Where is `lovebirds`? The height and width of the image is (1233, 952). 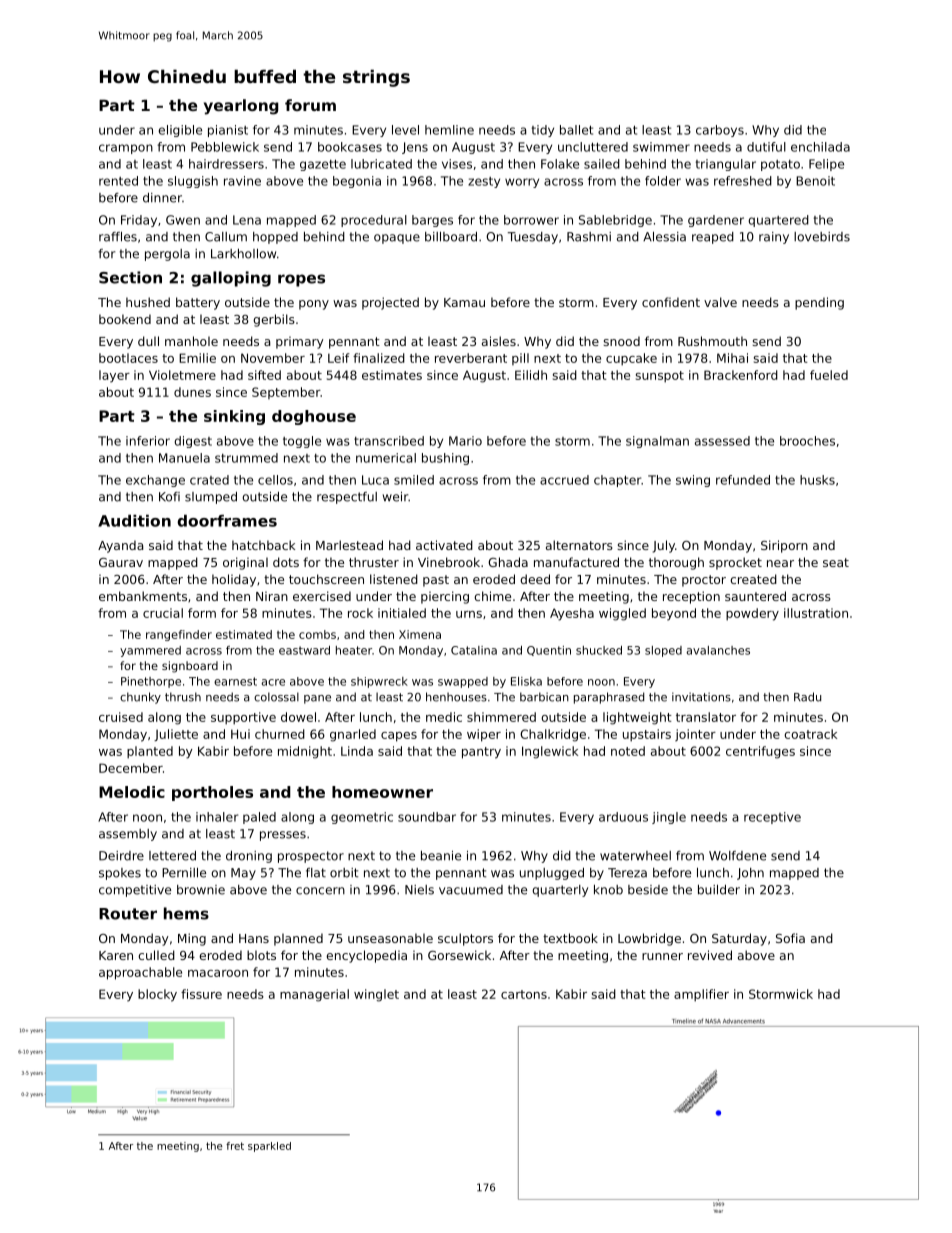
lovebirds is located at coordinates (822, 237).
